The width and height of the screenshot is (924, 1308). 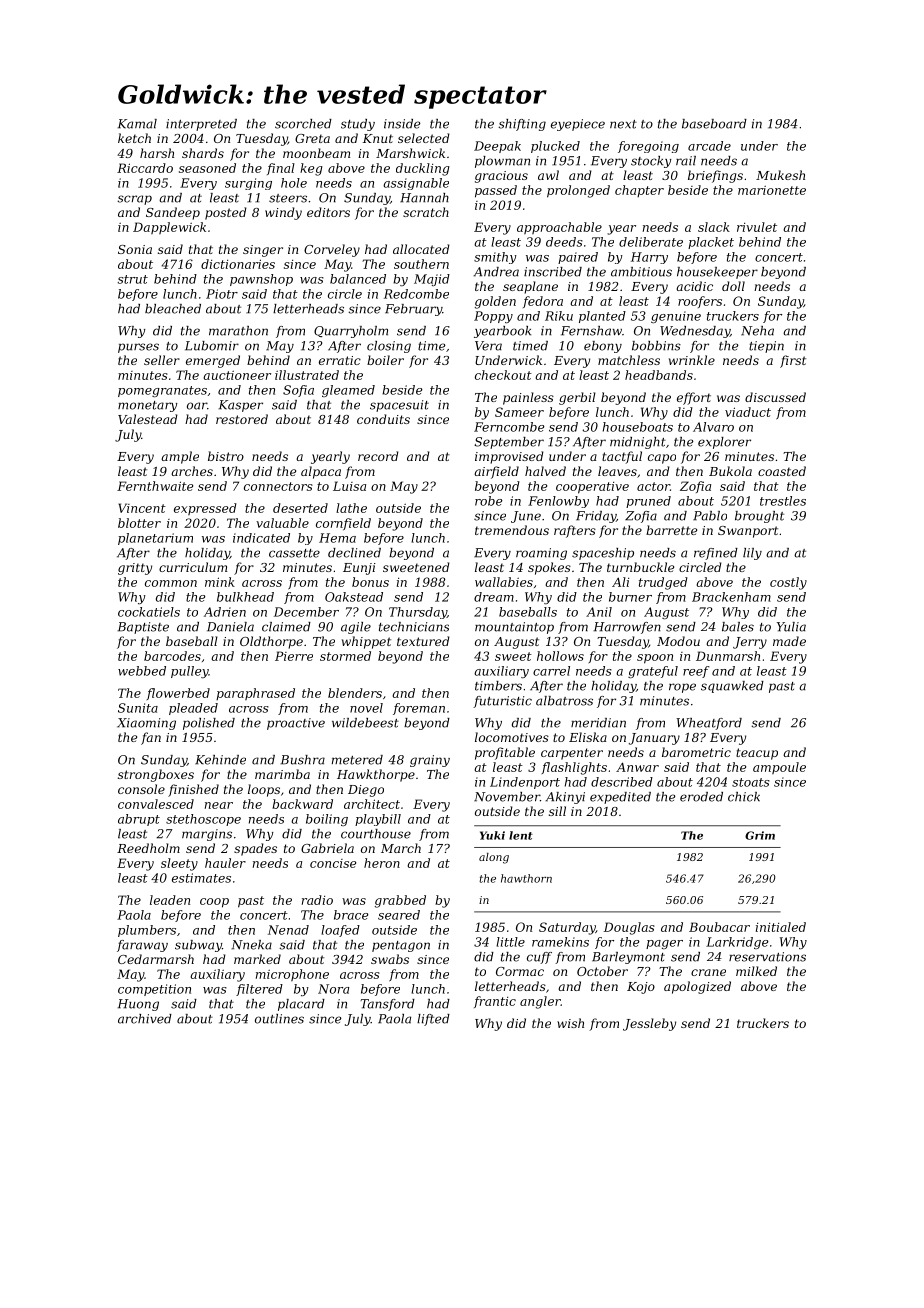 I want to click on inscribed, so click(x=553, y=272).
